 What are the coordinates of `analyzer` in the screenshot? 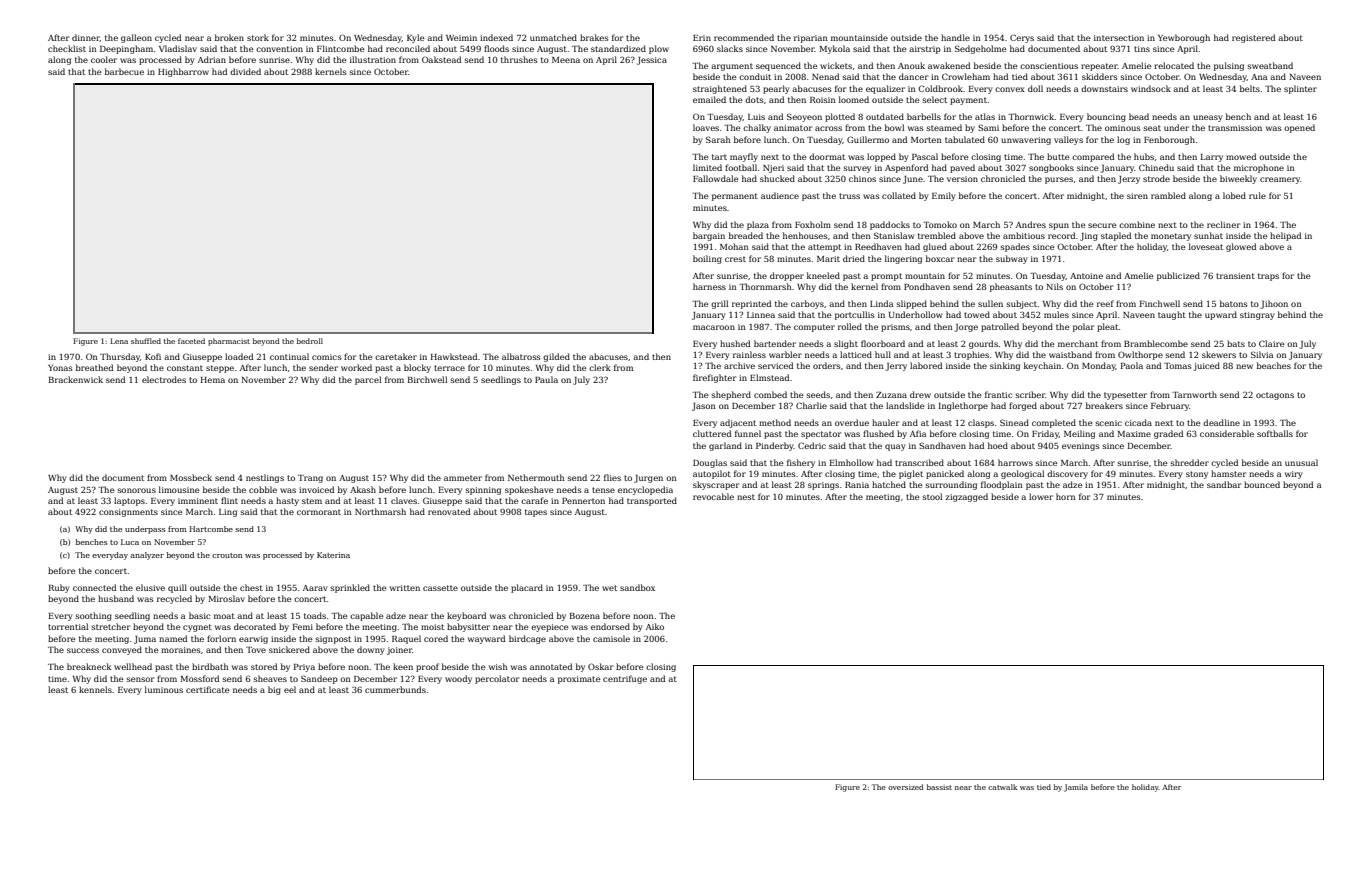 It's located at (147, 556).
